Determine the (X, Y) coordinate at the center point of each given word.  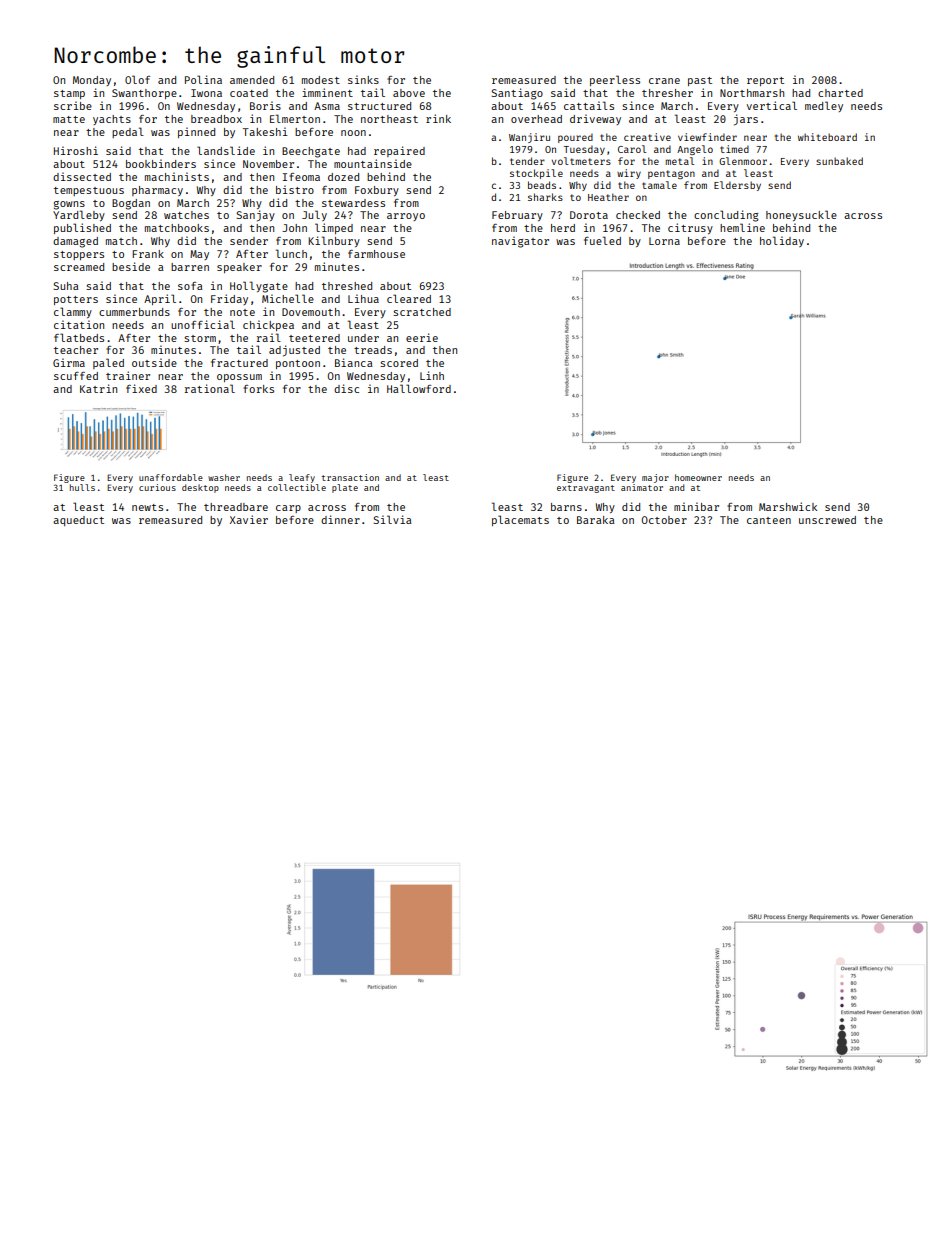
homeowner (698, 477)
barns (566, 507)
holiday (782, 241)
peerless (615, 80)
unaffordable (171, 477)
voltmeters (581, 161)
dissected (82, 176)
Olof (137, 79)
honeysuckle (801, 215)
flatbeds (79, 337)
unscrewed (827, 520)
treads (373, 350)
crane (664, 81)
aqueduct (78, 521)
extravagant (586, 489)
